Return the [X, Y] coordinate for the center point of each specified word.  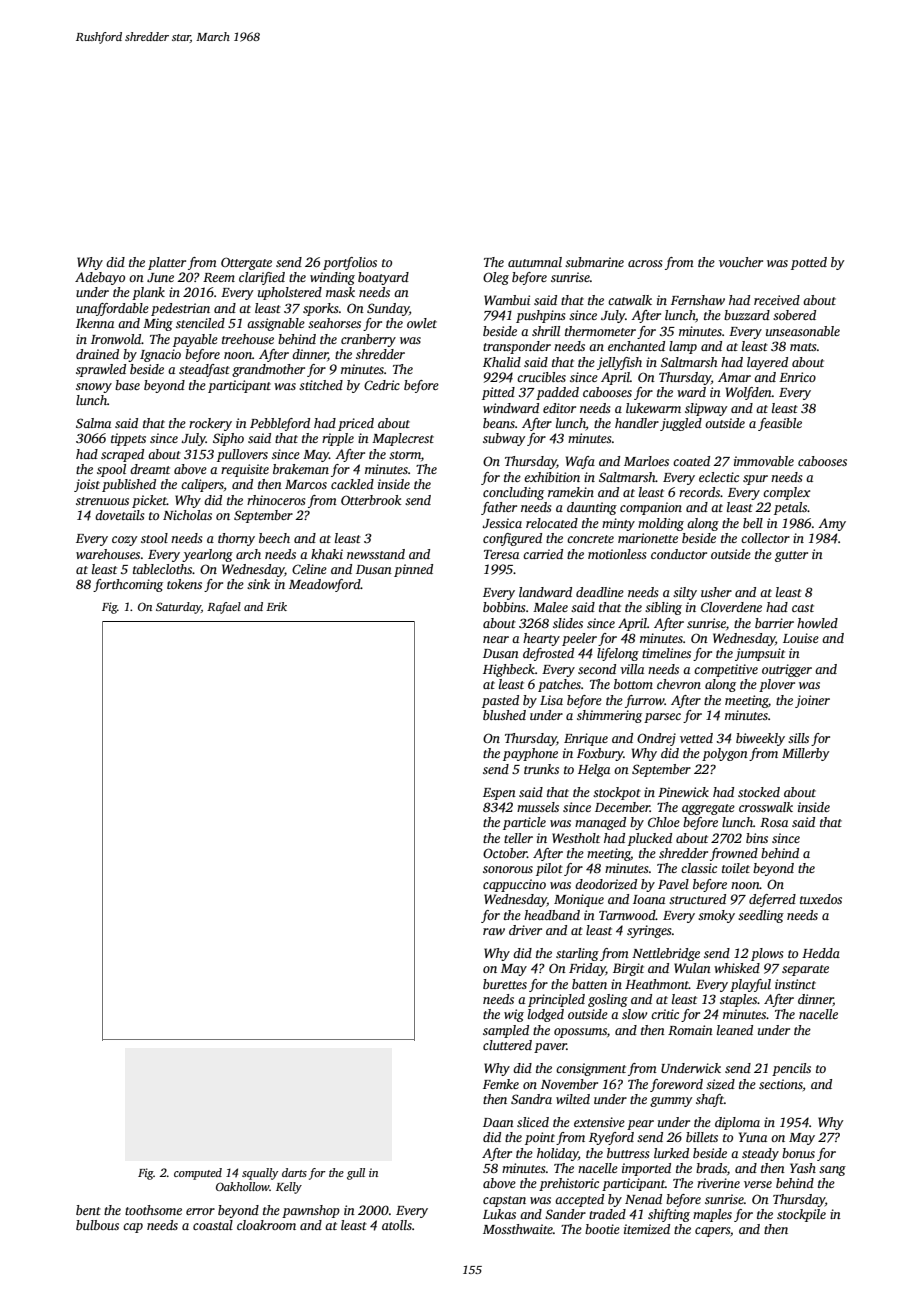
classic [699, 868]
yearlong [207, 555]
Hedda [821, 953]
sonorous [508, 869]
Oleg [496, 278]
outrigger [787, 670]
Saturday [178, 608]
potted [809, 263]
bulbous [97, 1225]
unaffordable [112, 309]
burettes [505, 984]
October [505, 853]
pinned [413, 570]
